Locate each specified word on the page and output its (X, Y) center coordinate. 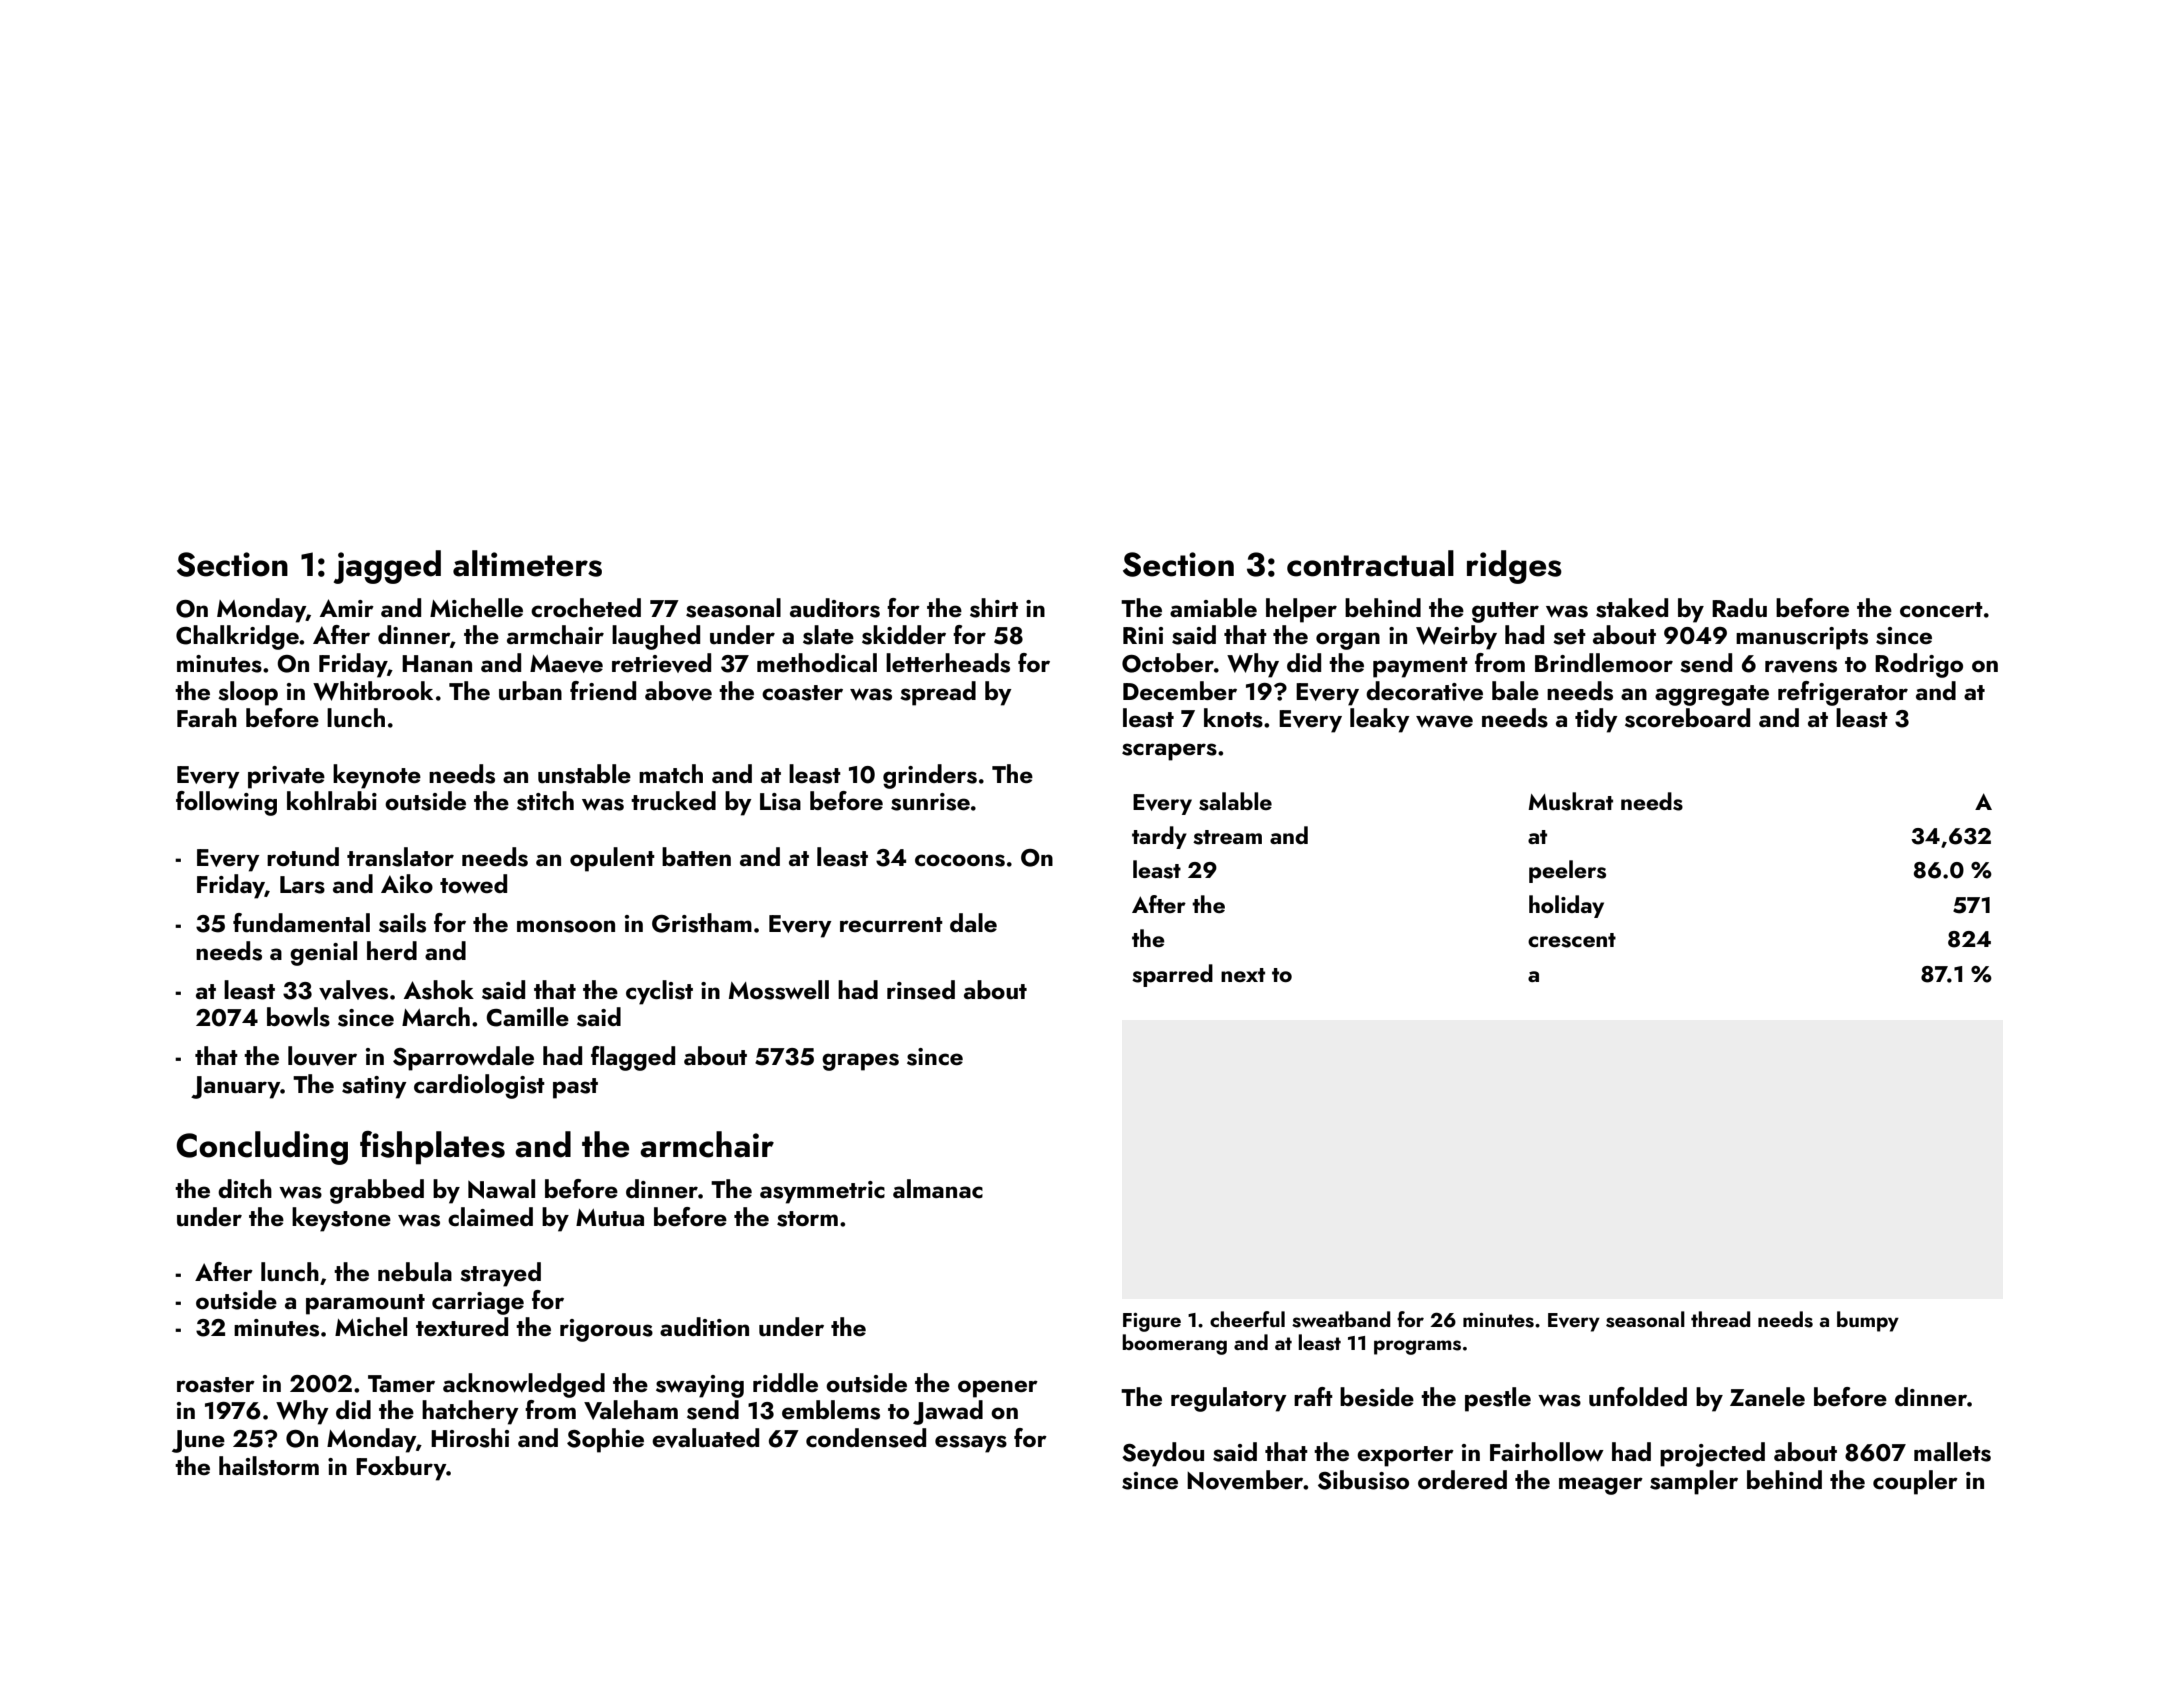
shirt (994, 608)
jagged (387, 567)
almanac (938, 1188)
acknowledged (524, 1385)
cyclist (659, 992)
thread (1721, 1319)
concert (1941, 609)
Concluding (262, 1148)
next (1243, 975)
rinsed (921, 990)
